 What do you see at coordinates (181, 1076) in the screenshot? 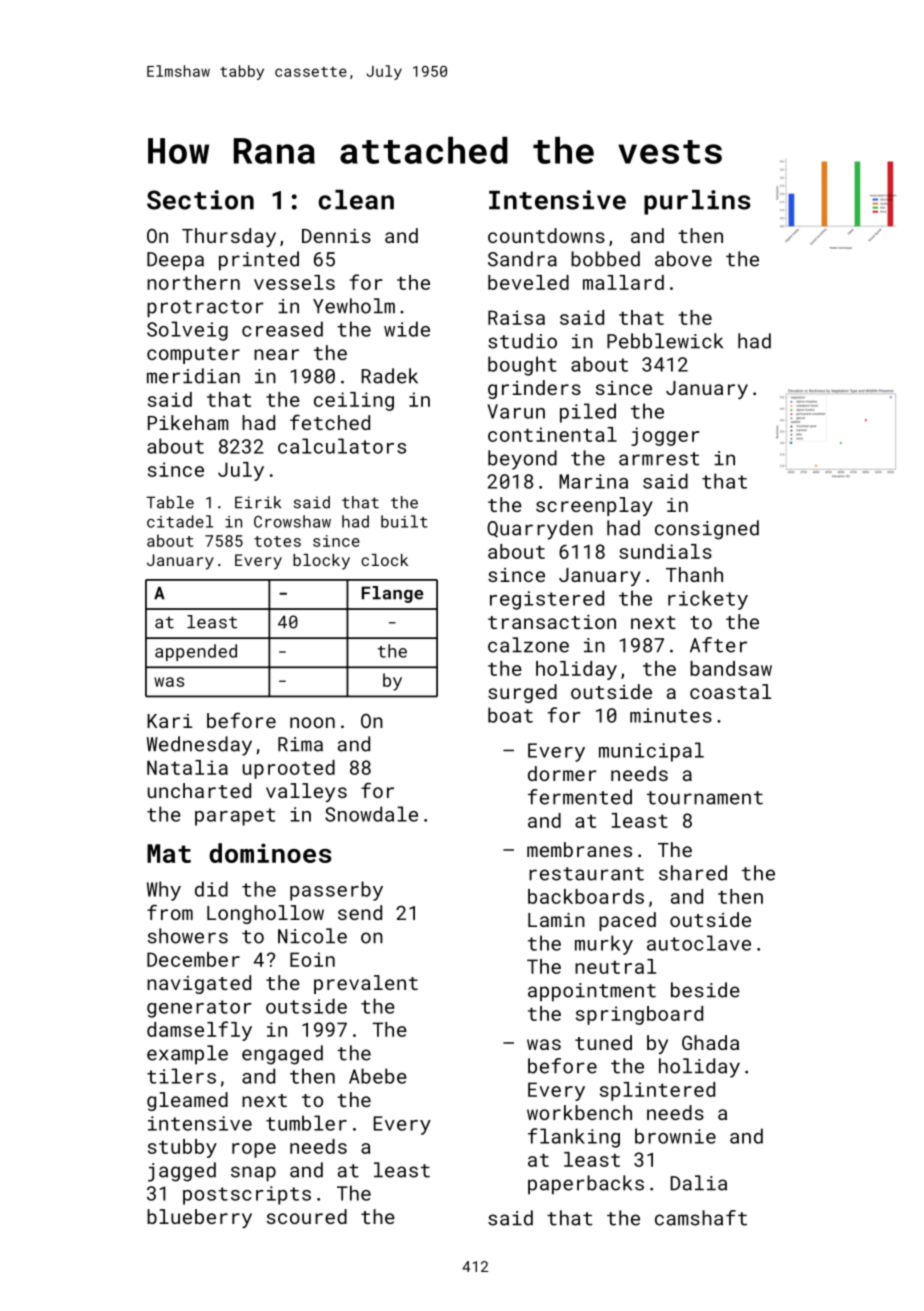
I see `tilers` at bounding box center [181, 1076].
